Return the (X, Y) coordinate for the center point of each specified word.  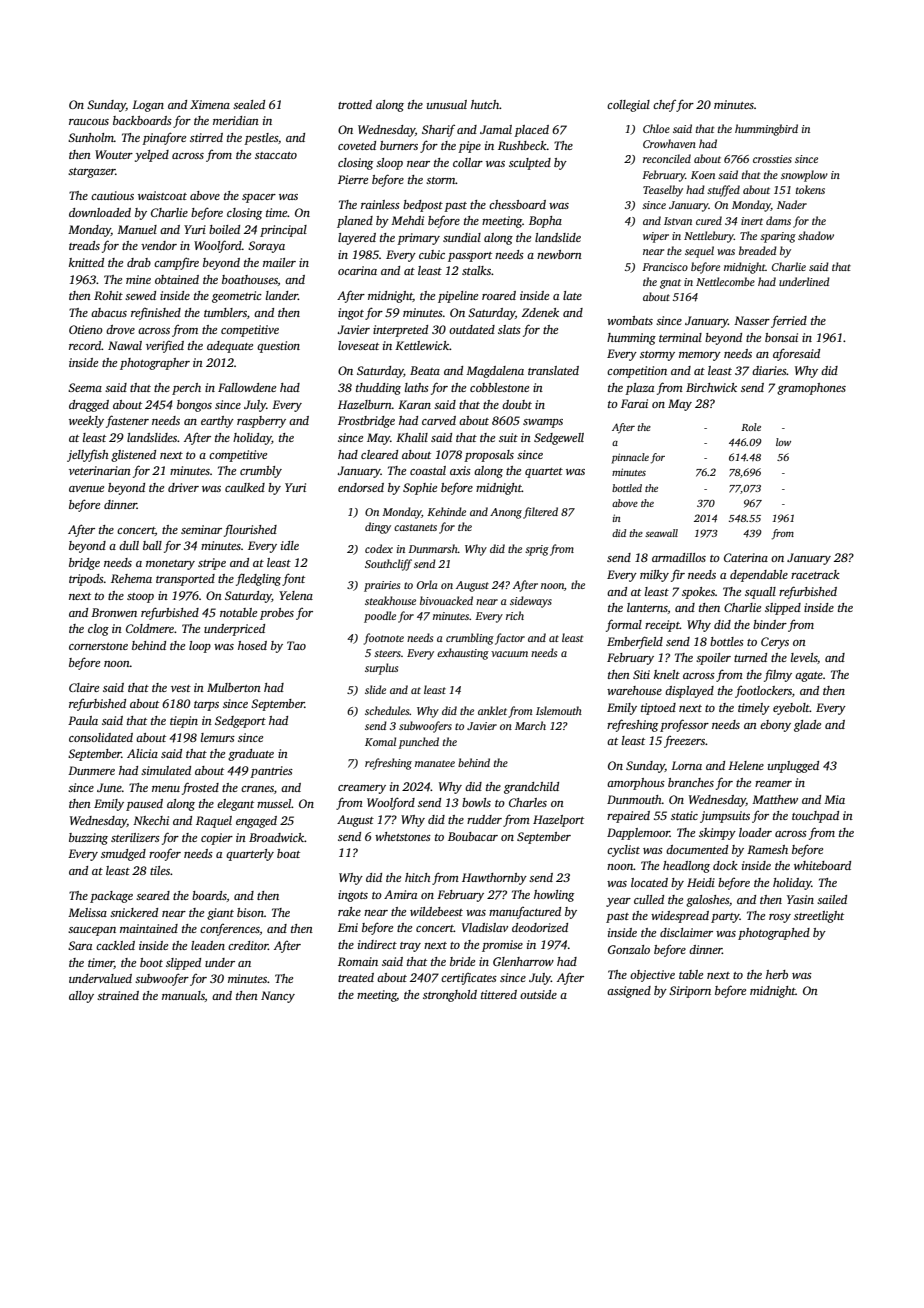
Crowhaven (669, 143)
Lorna (686, 765)
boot (151, 962)
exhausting (463, 654)
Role (751, 427)
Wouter (114, 154)
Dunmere (91, 770)
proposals (489, 456)
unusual (447, 104)
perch (186, 389)
